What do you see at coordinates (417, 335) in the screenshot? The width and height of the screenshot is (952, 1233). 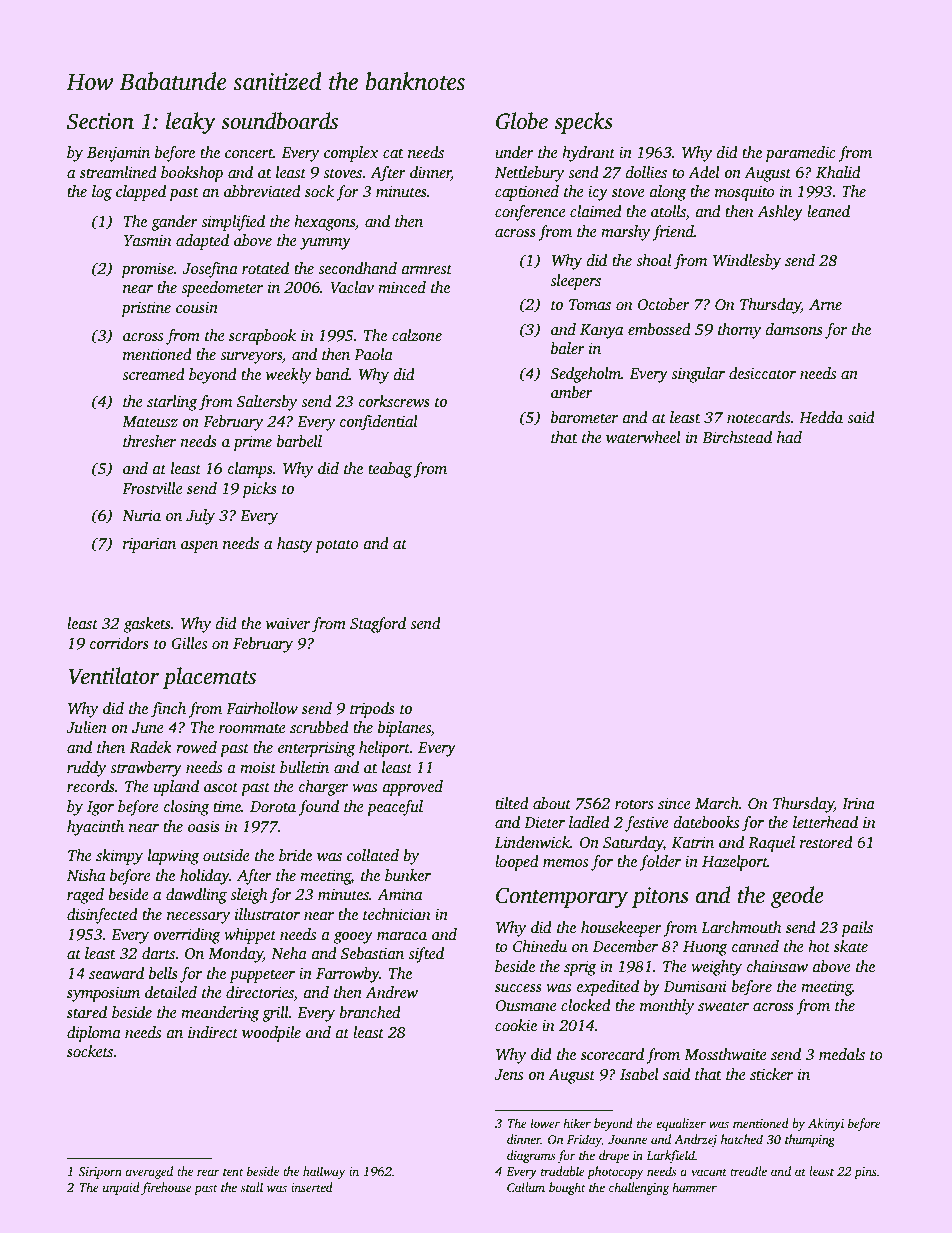 I see `calzone` at bounding box center [417, 335].
